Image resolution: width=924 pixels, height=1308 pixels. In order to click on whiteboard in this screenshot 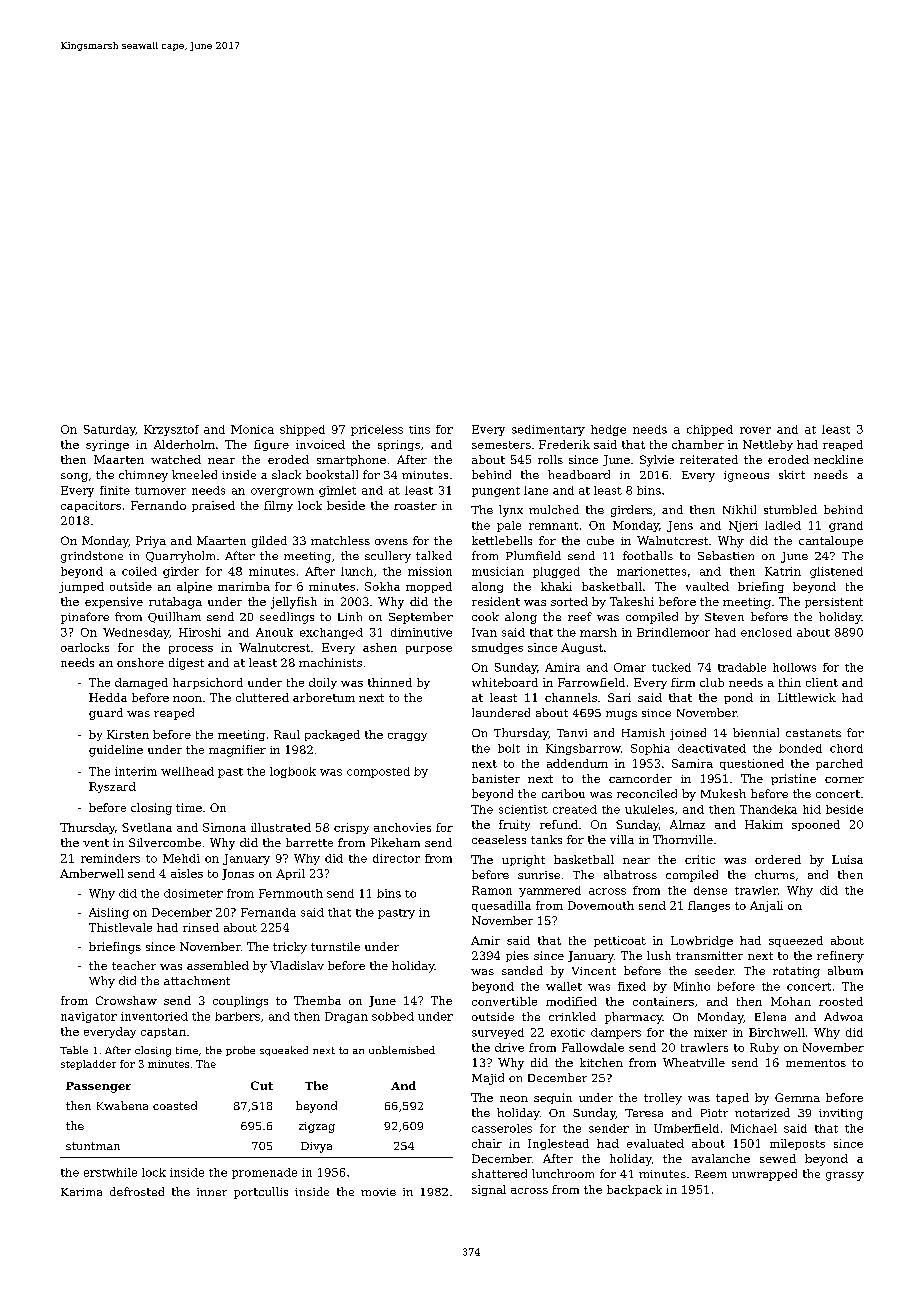, I will do `click(505, 682)`.
